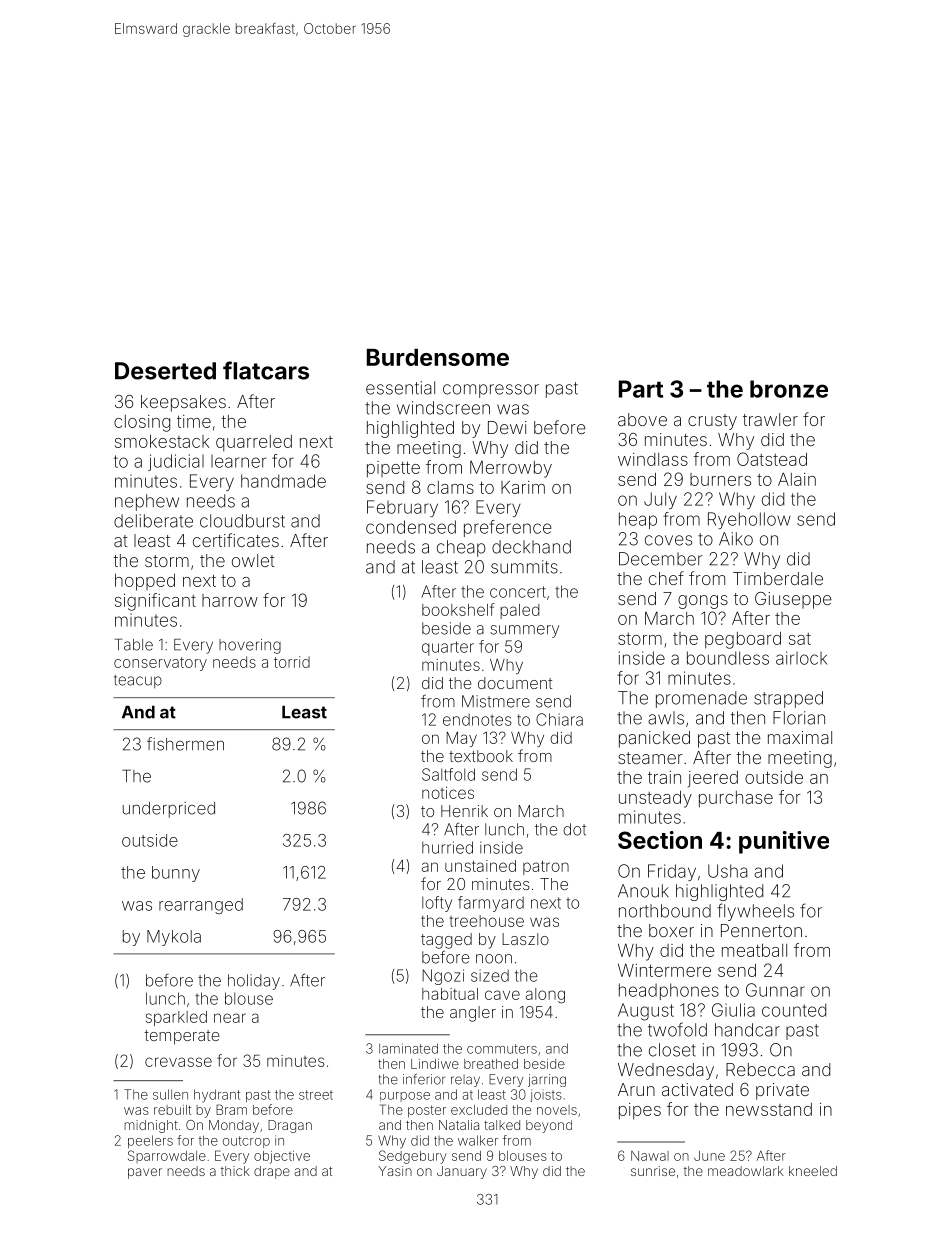  I want to click on Karim, so click(523, 487).
